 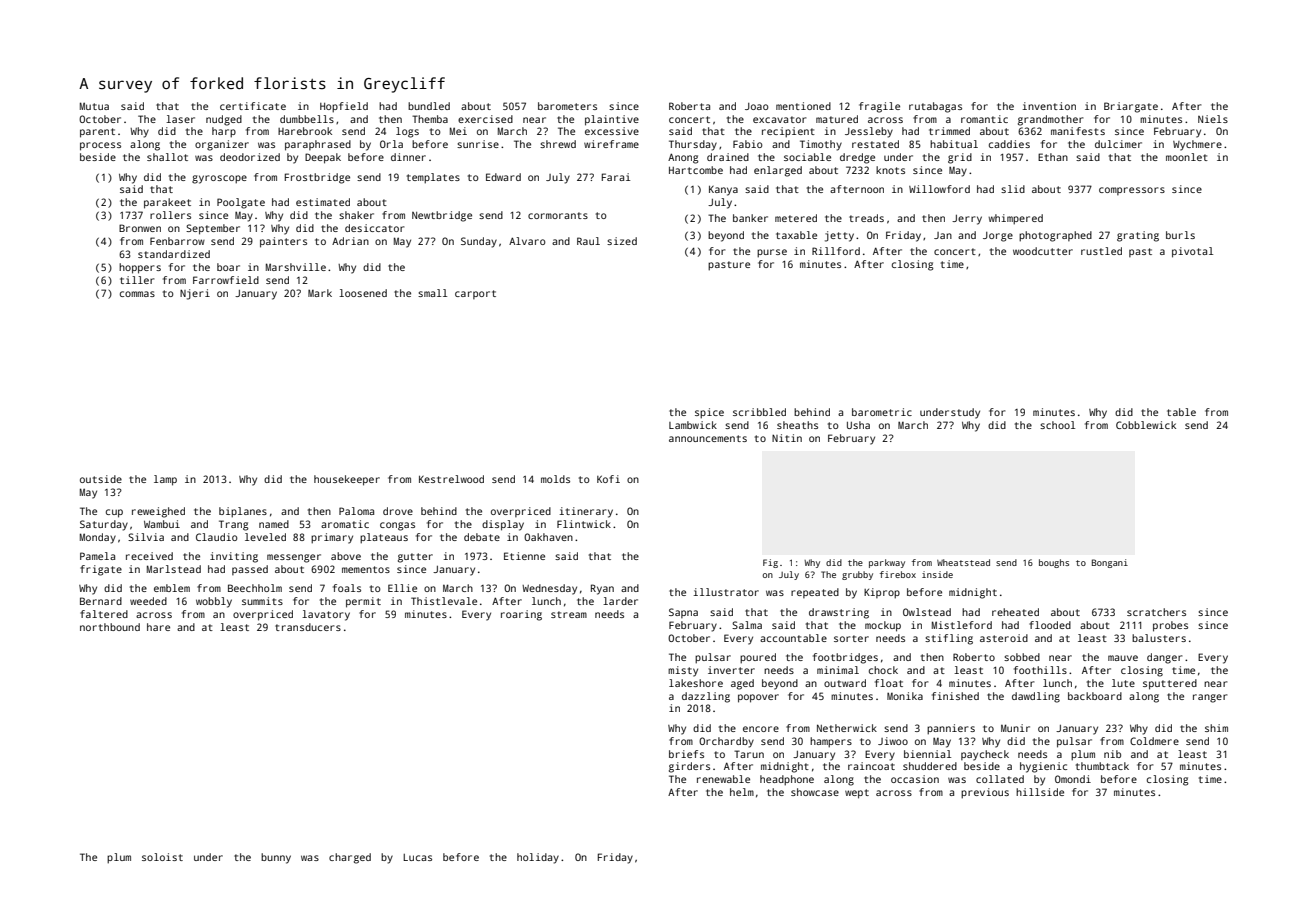 I want to click on Briargate, so click(x=1131, y=107).
